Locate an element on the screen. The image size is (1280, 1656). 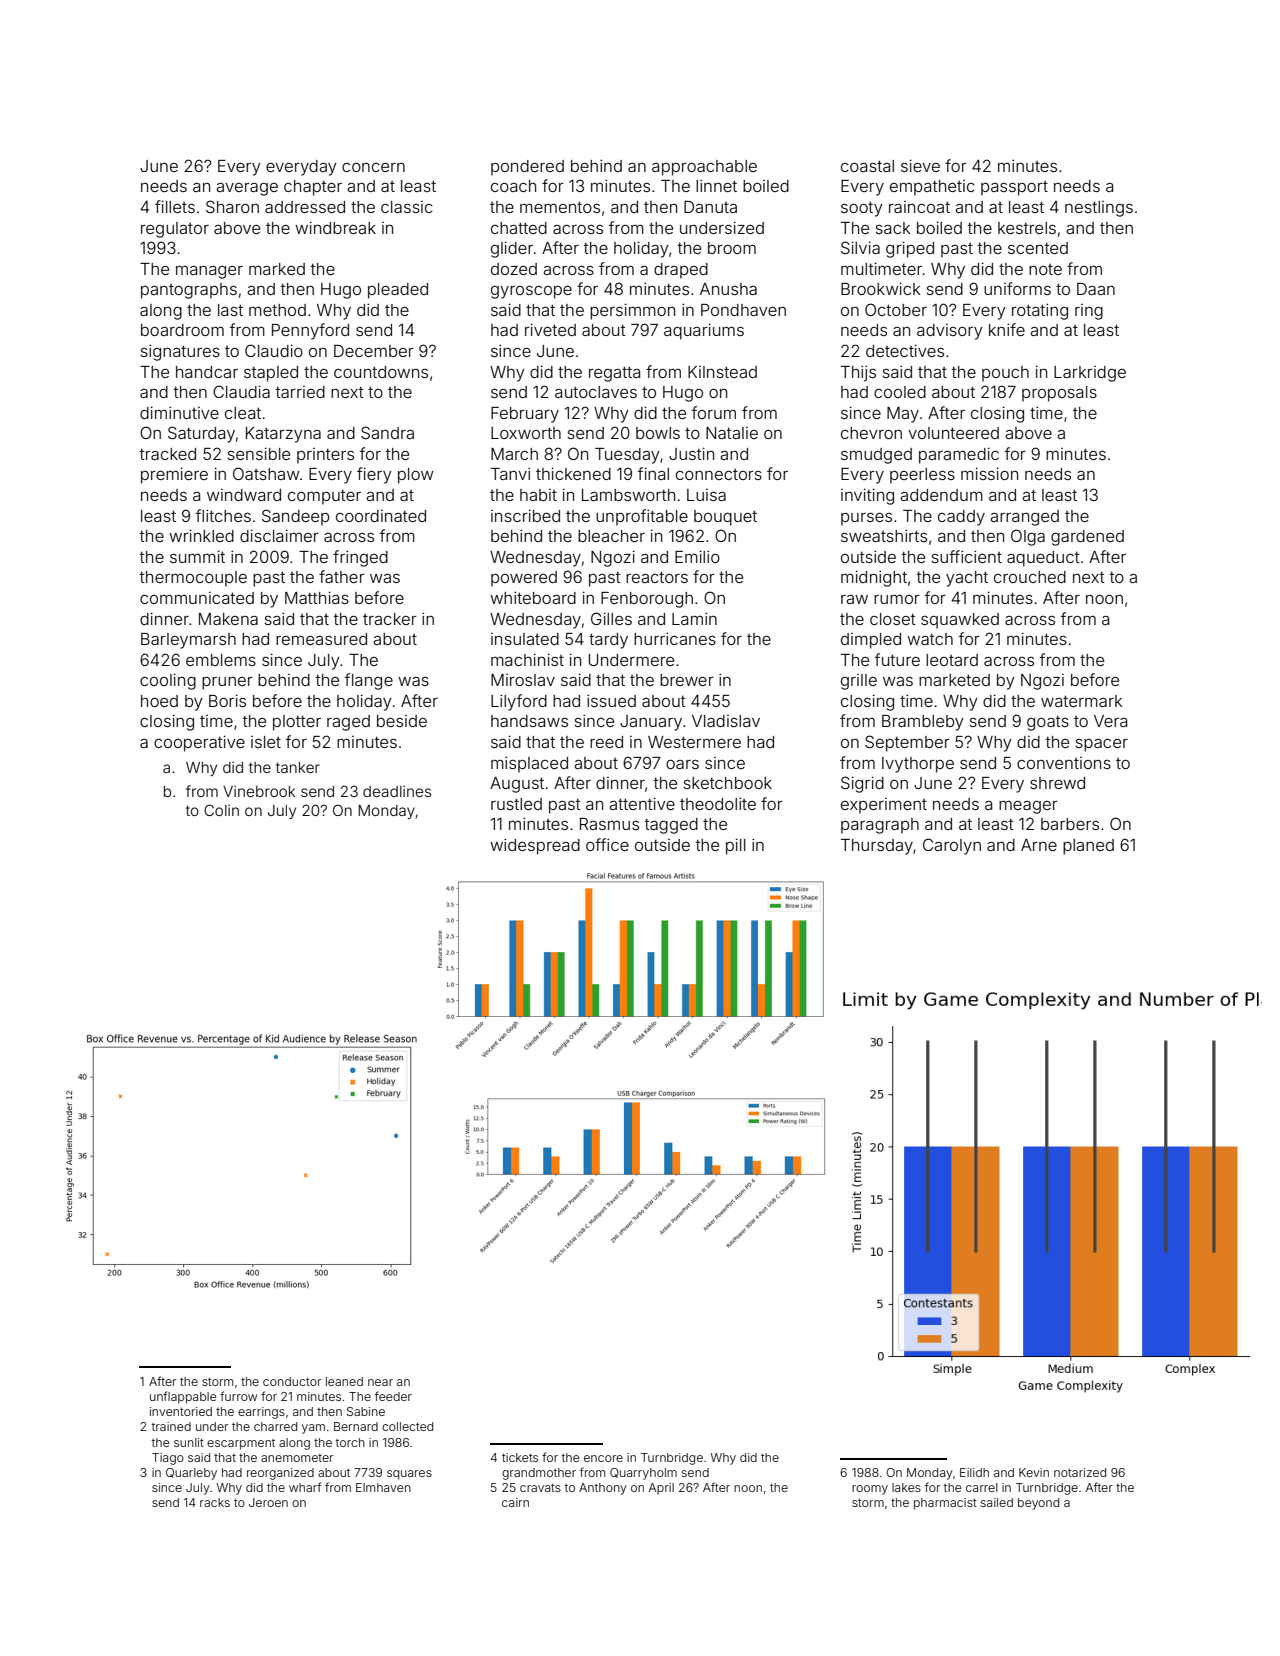
unflappable is located at coordinates (183, 1397).
